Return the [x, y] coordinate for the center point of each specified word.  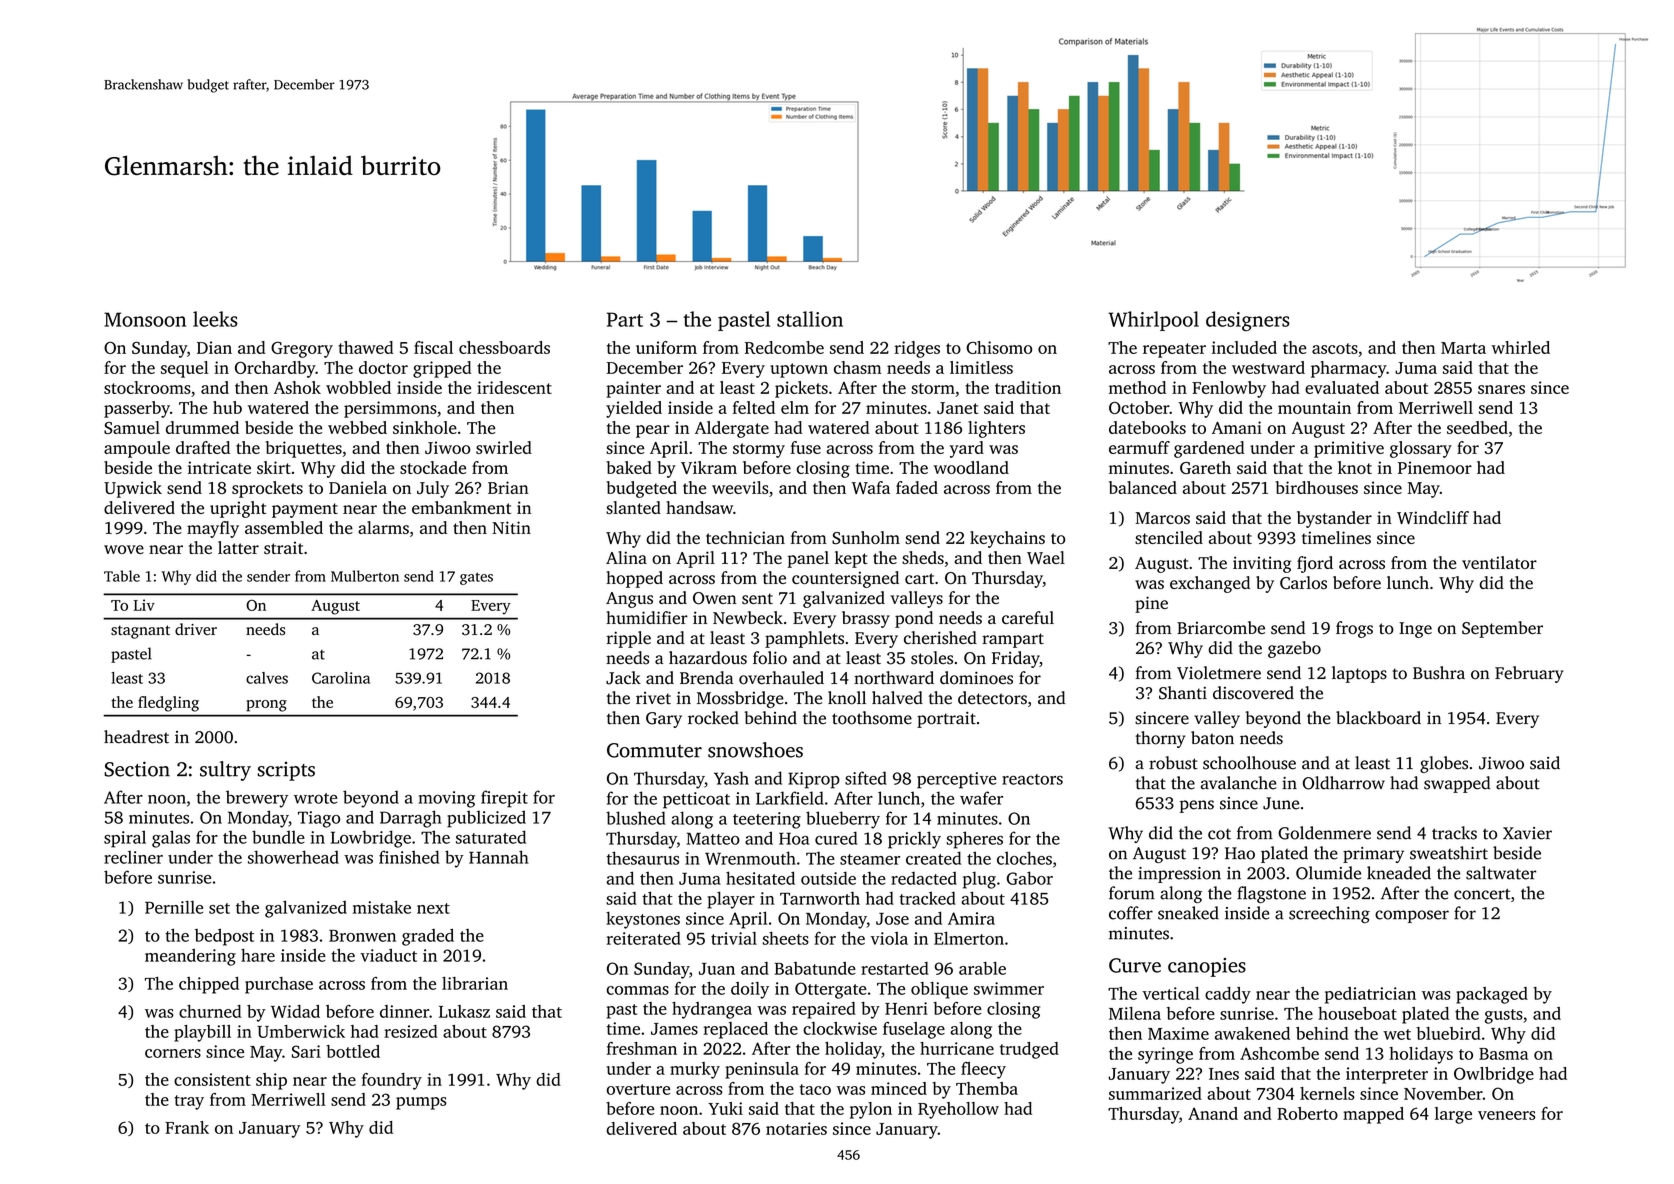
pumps [421, 1103]
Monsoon [145, 319]
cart [919, 578]
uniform [666, 347]
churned [210, 1011]
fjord [1315, 564]
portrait [946, 720]
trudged [1029, 1050]
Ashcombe [1279, 1053]
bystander [1334, 519]
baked [629, 467]
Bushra [1439, 673]
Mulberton [365, 576]
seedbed [1477, 427]
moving [446, 799]
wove [124, 549]
